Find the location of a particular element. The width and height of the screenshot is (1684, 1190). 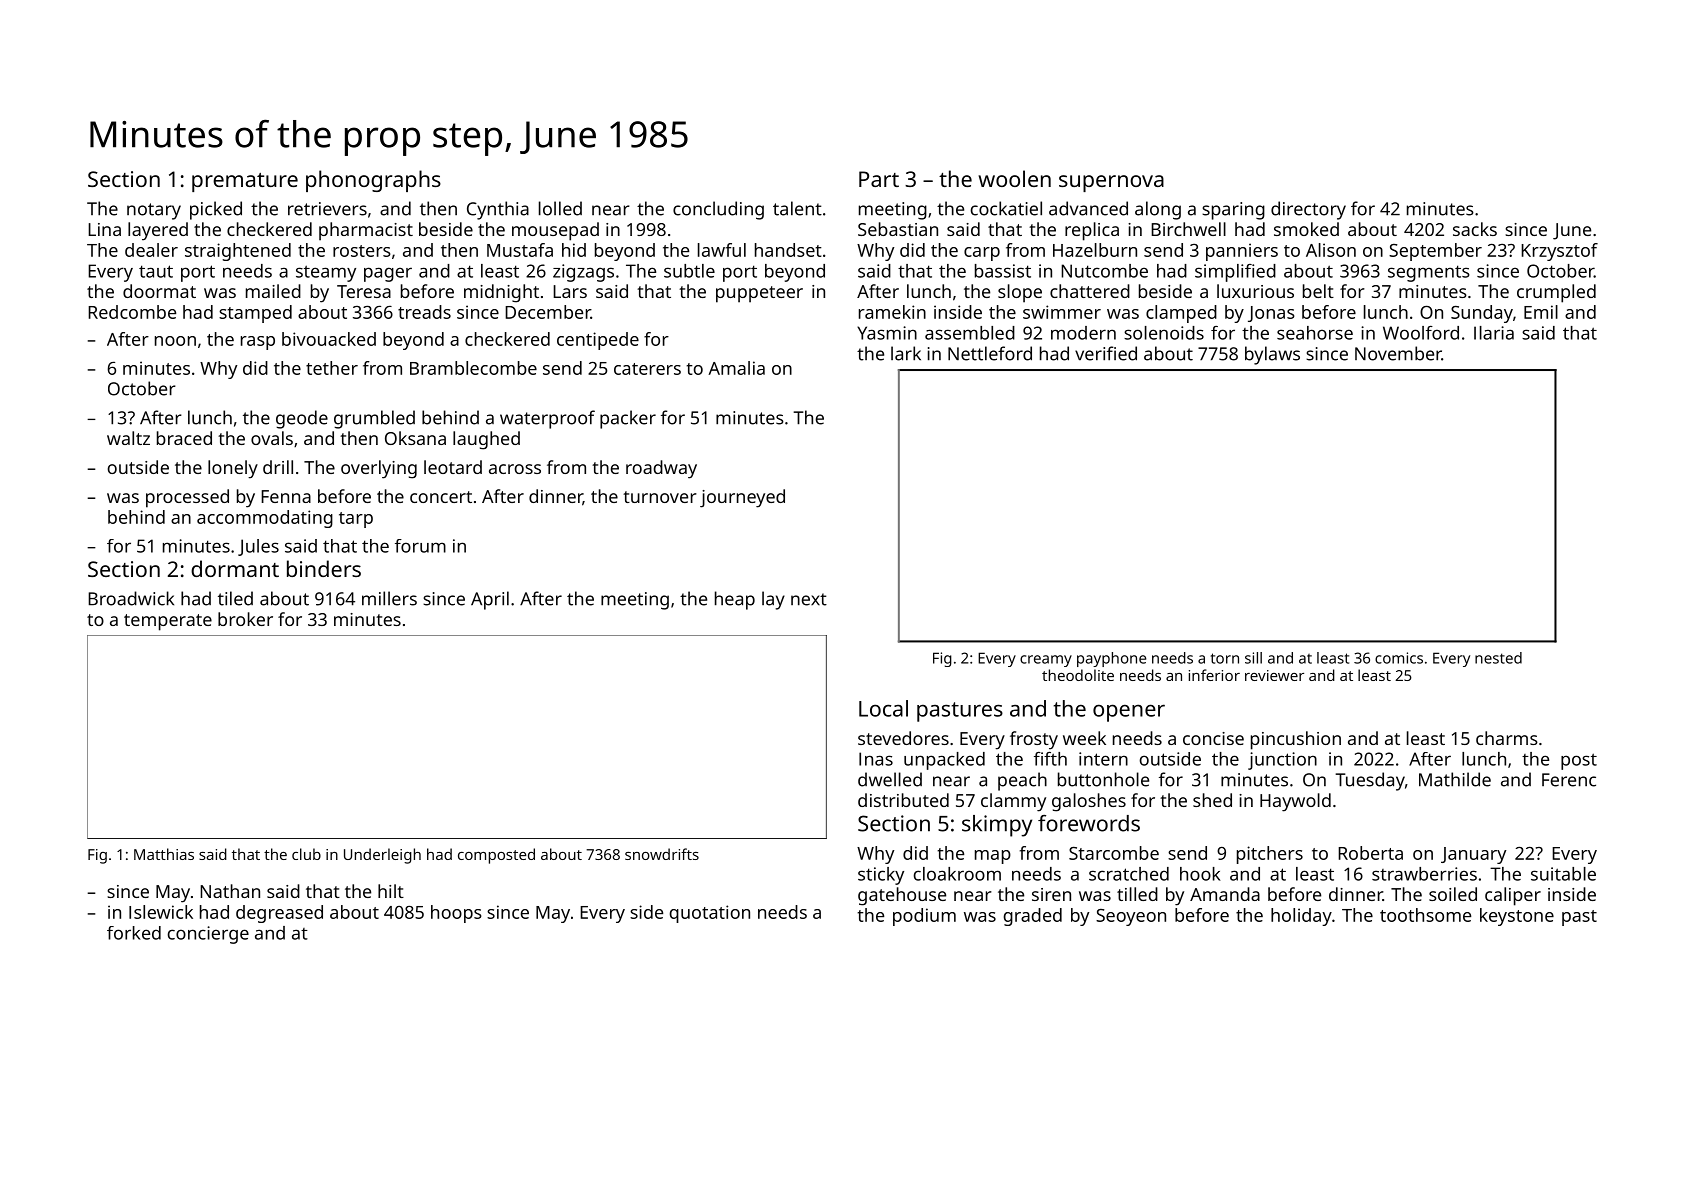

heap is located at coordinates (735, 600).
